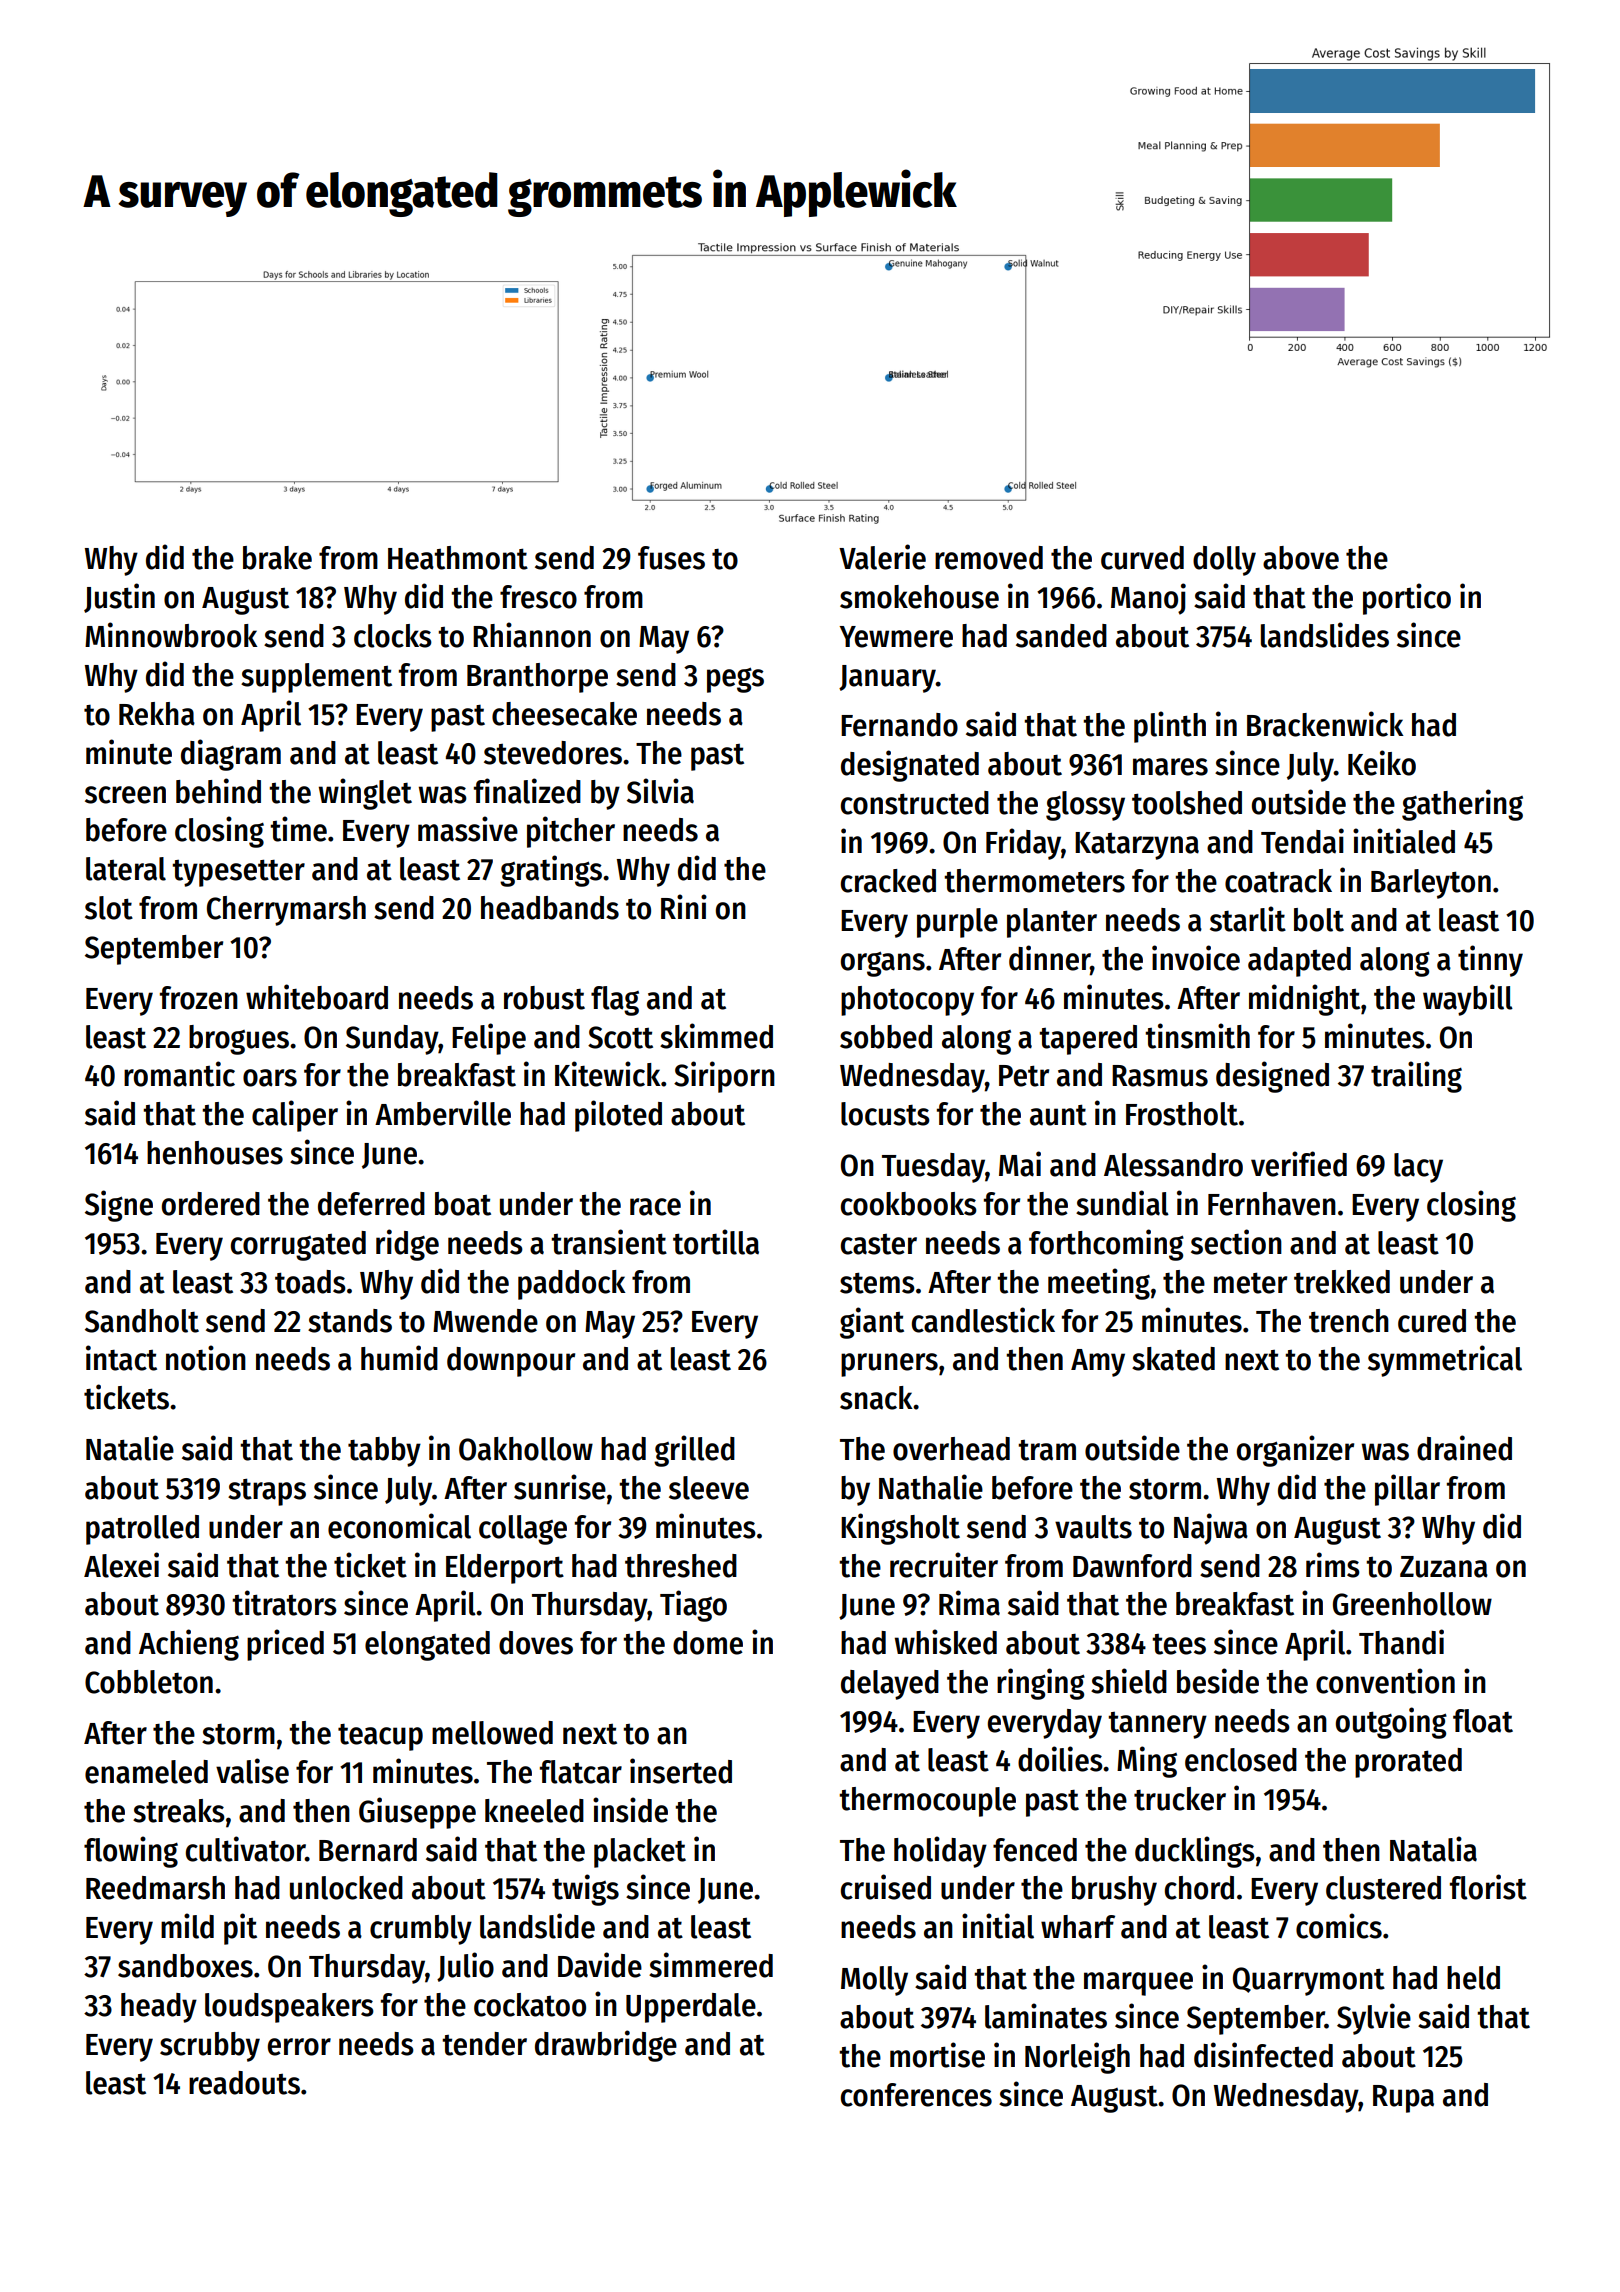 This document has width=1620, height=2292. I want to click on Cobbleton, so click(149, 1682).
